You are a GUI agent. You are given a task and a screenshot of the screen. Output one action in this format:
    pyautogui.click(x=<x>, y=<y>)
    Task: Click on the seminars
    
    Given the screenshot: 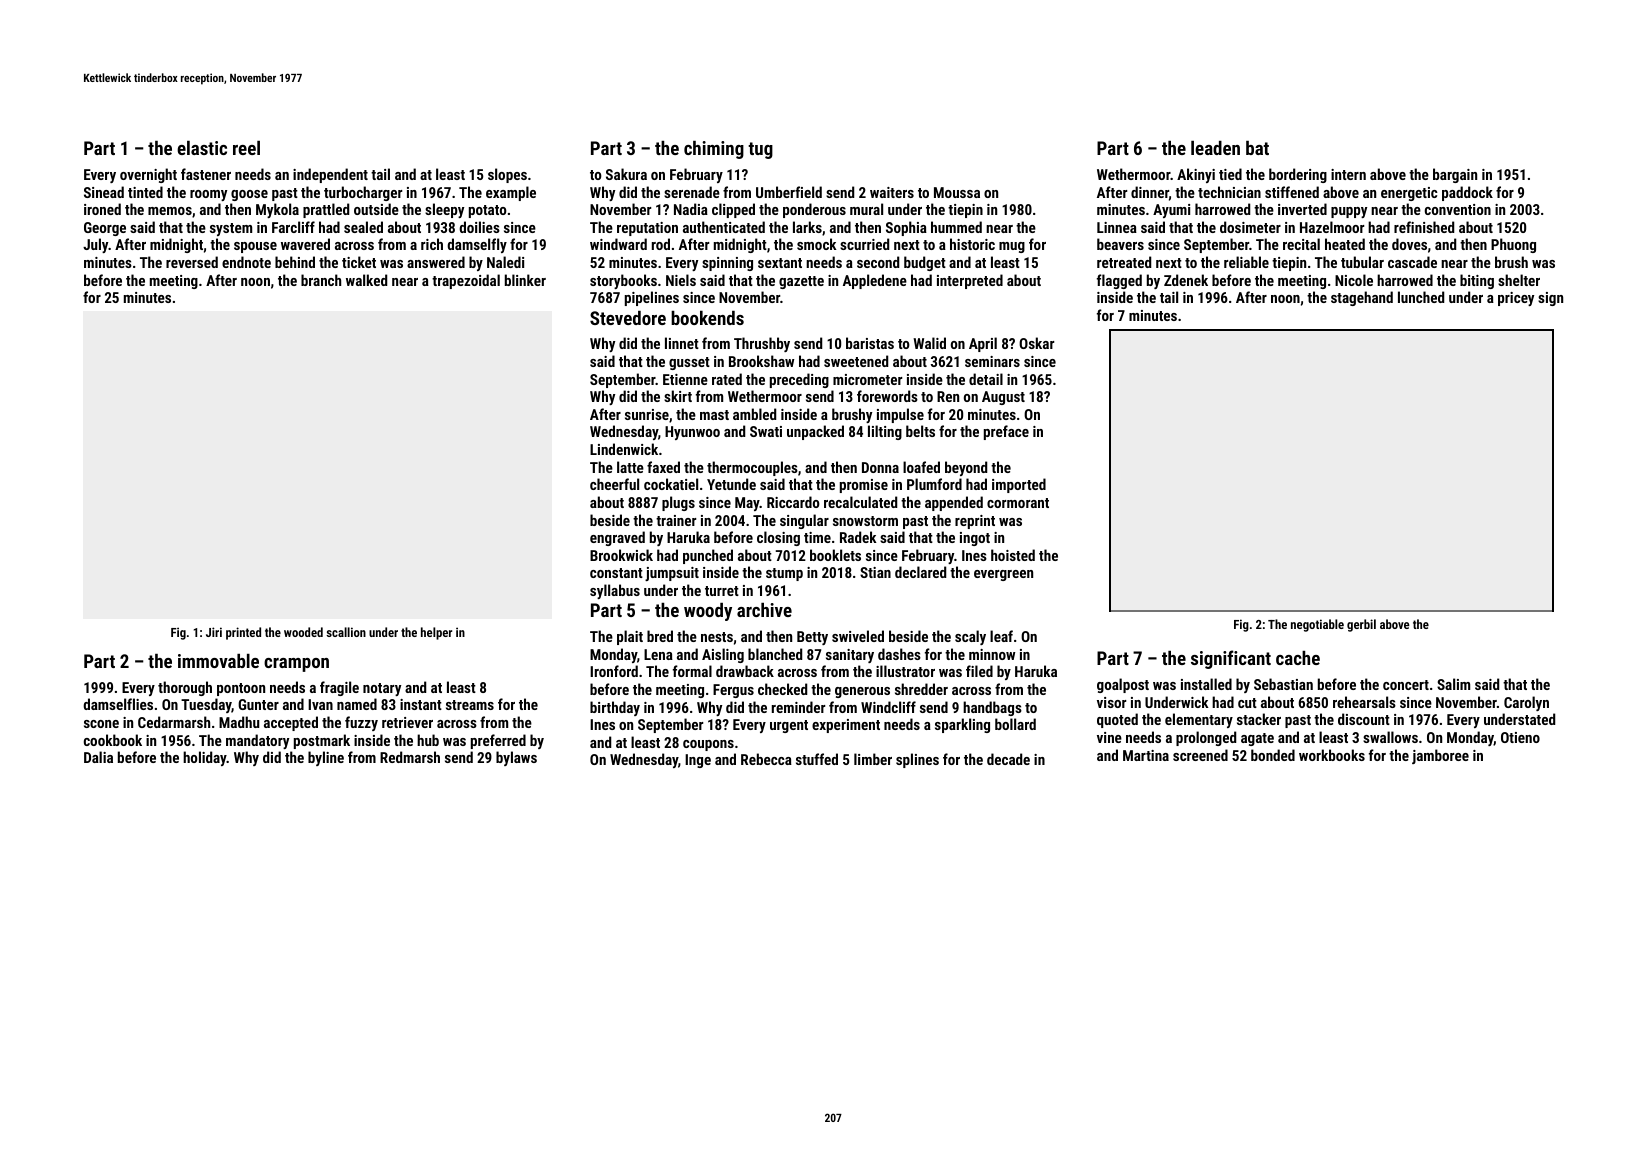 What is the action you would take?
    pyautogui.click(x=992, y=361)
